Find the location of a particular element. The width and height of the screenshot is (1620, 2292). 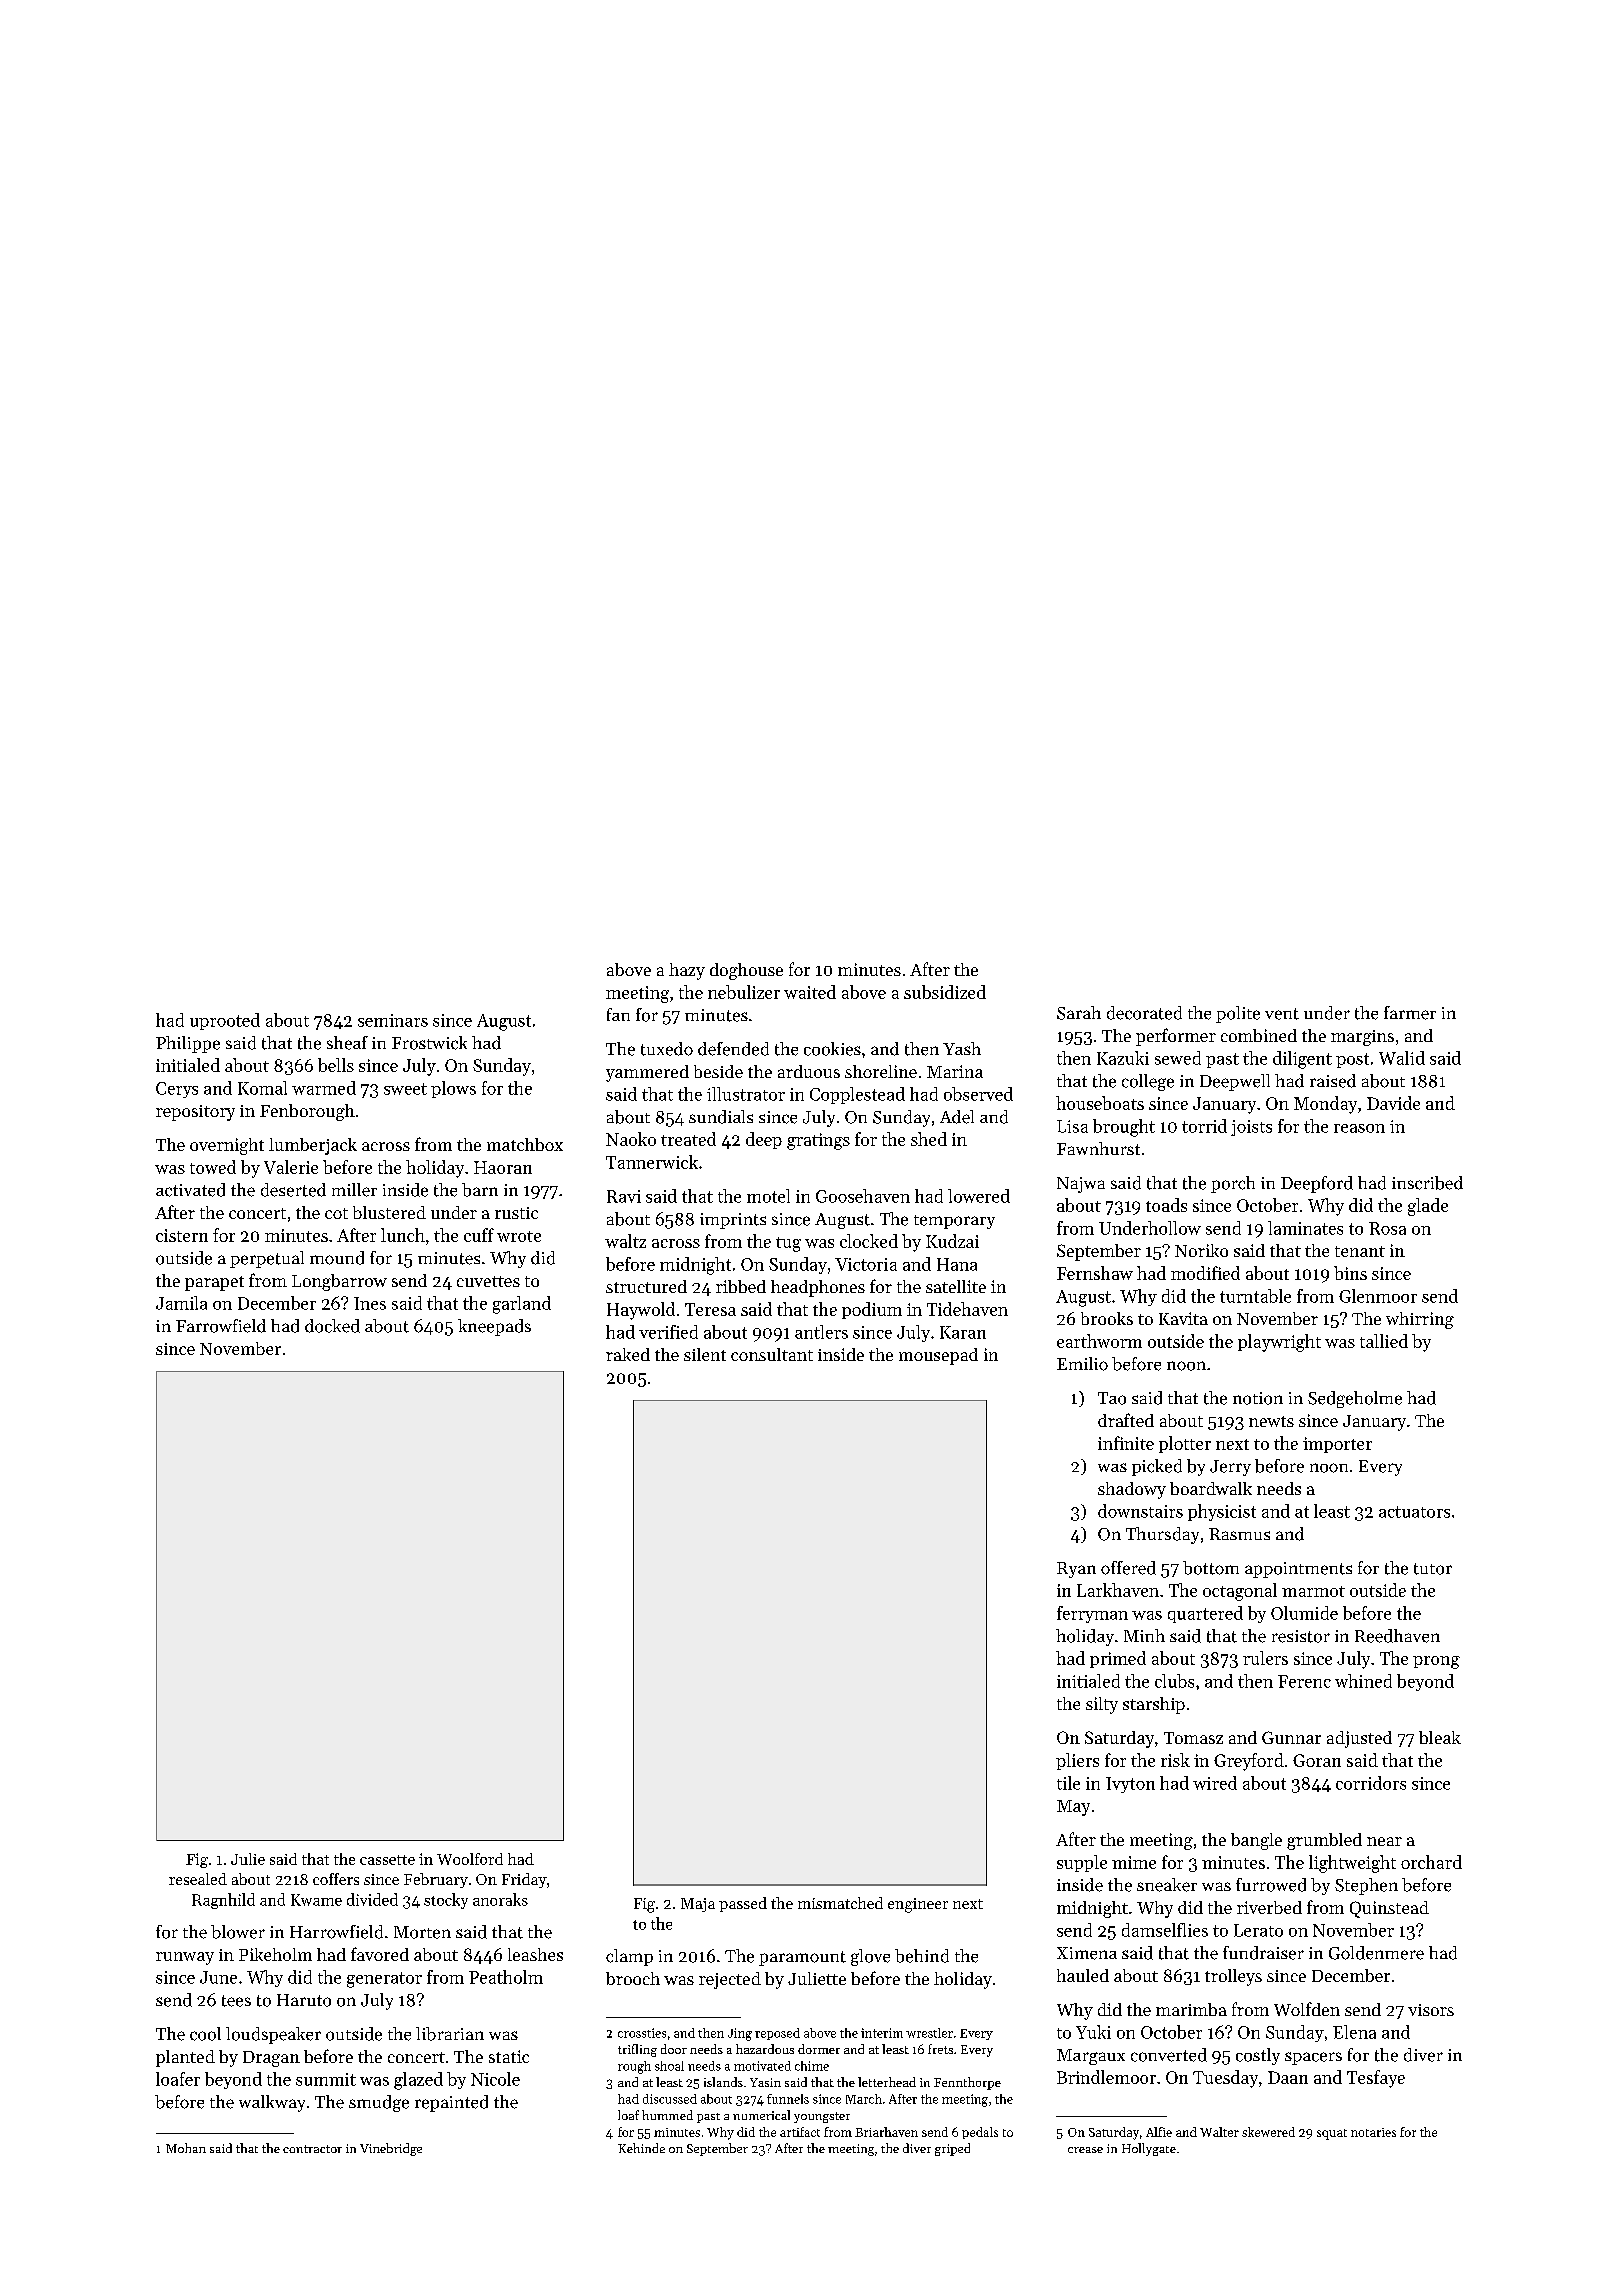

docked is located at coordinates (332, 1326).
